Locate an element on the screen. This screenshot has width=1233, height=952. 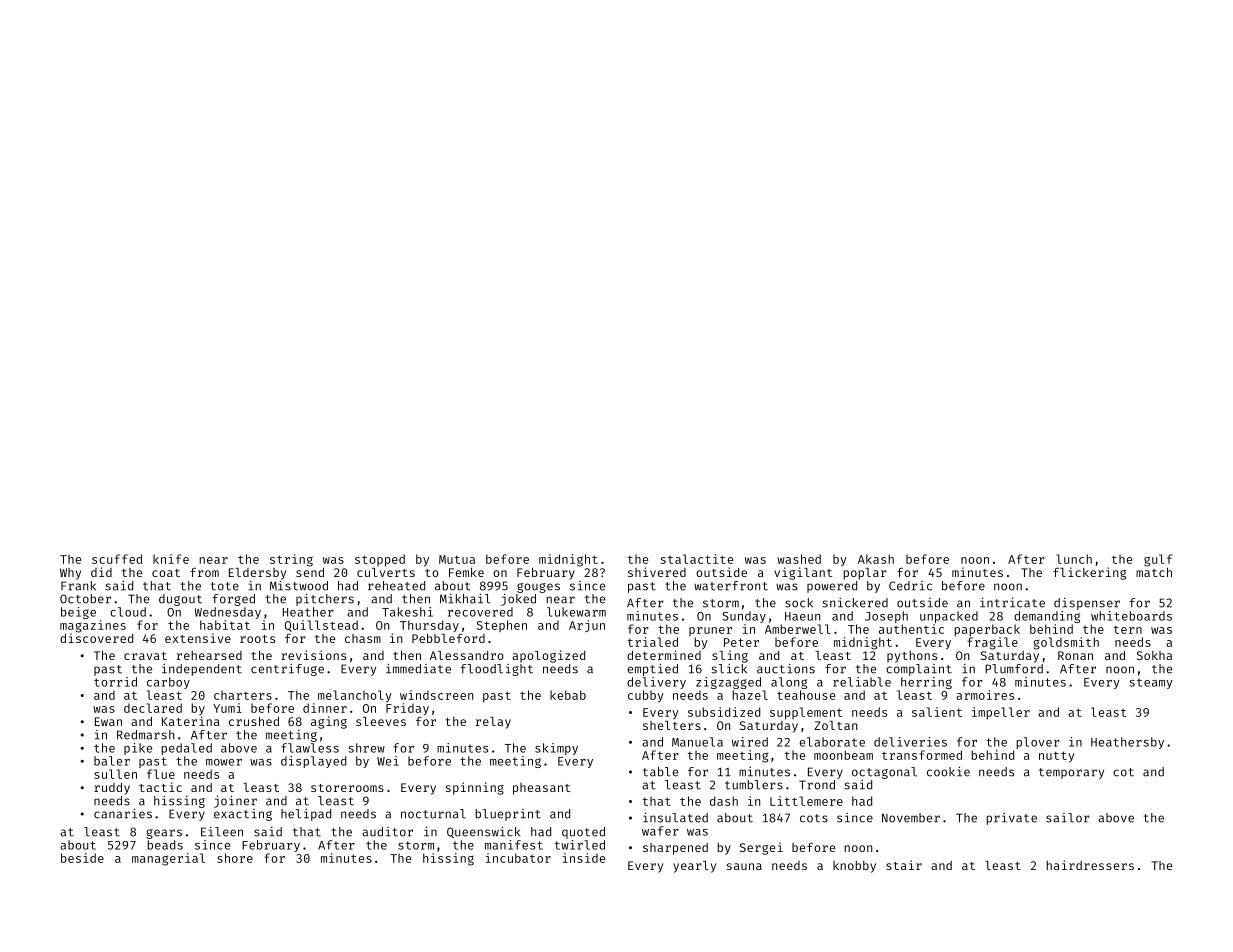
waterfront is located at coordinates (731, 586).
